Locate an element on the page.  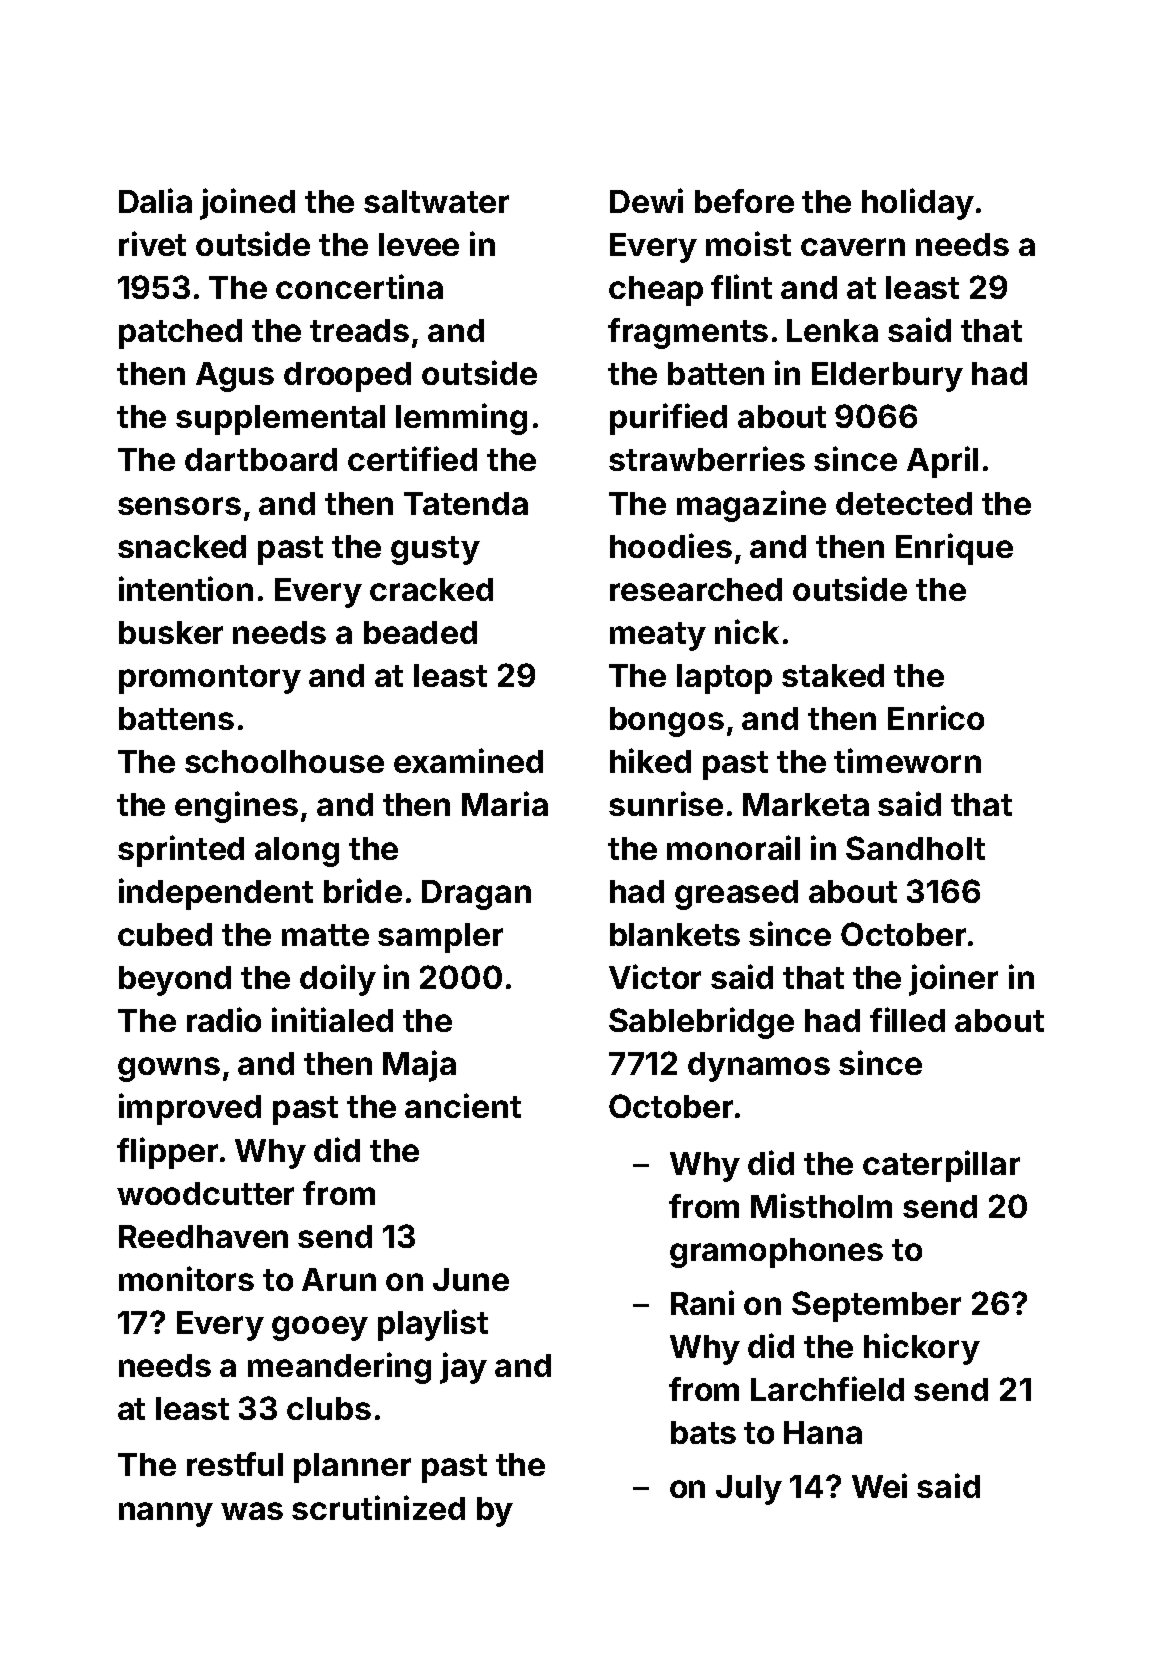
was is located at coordinates (252, 1511).
